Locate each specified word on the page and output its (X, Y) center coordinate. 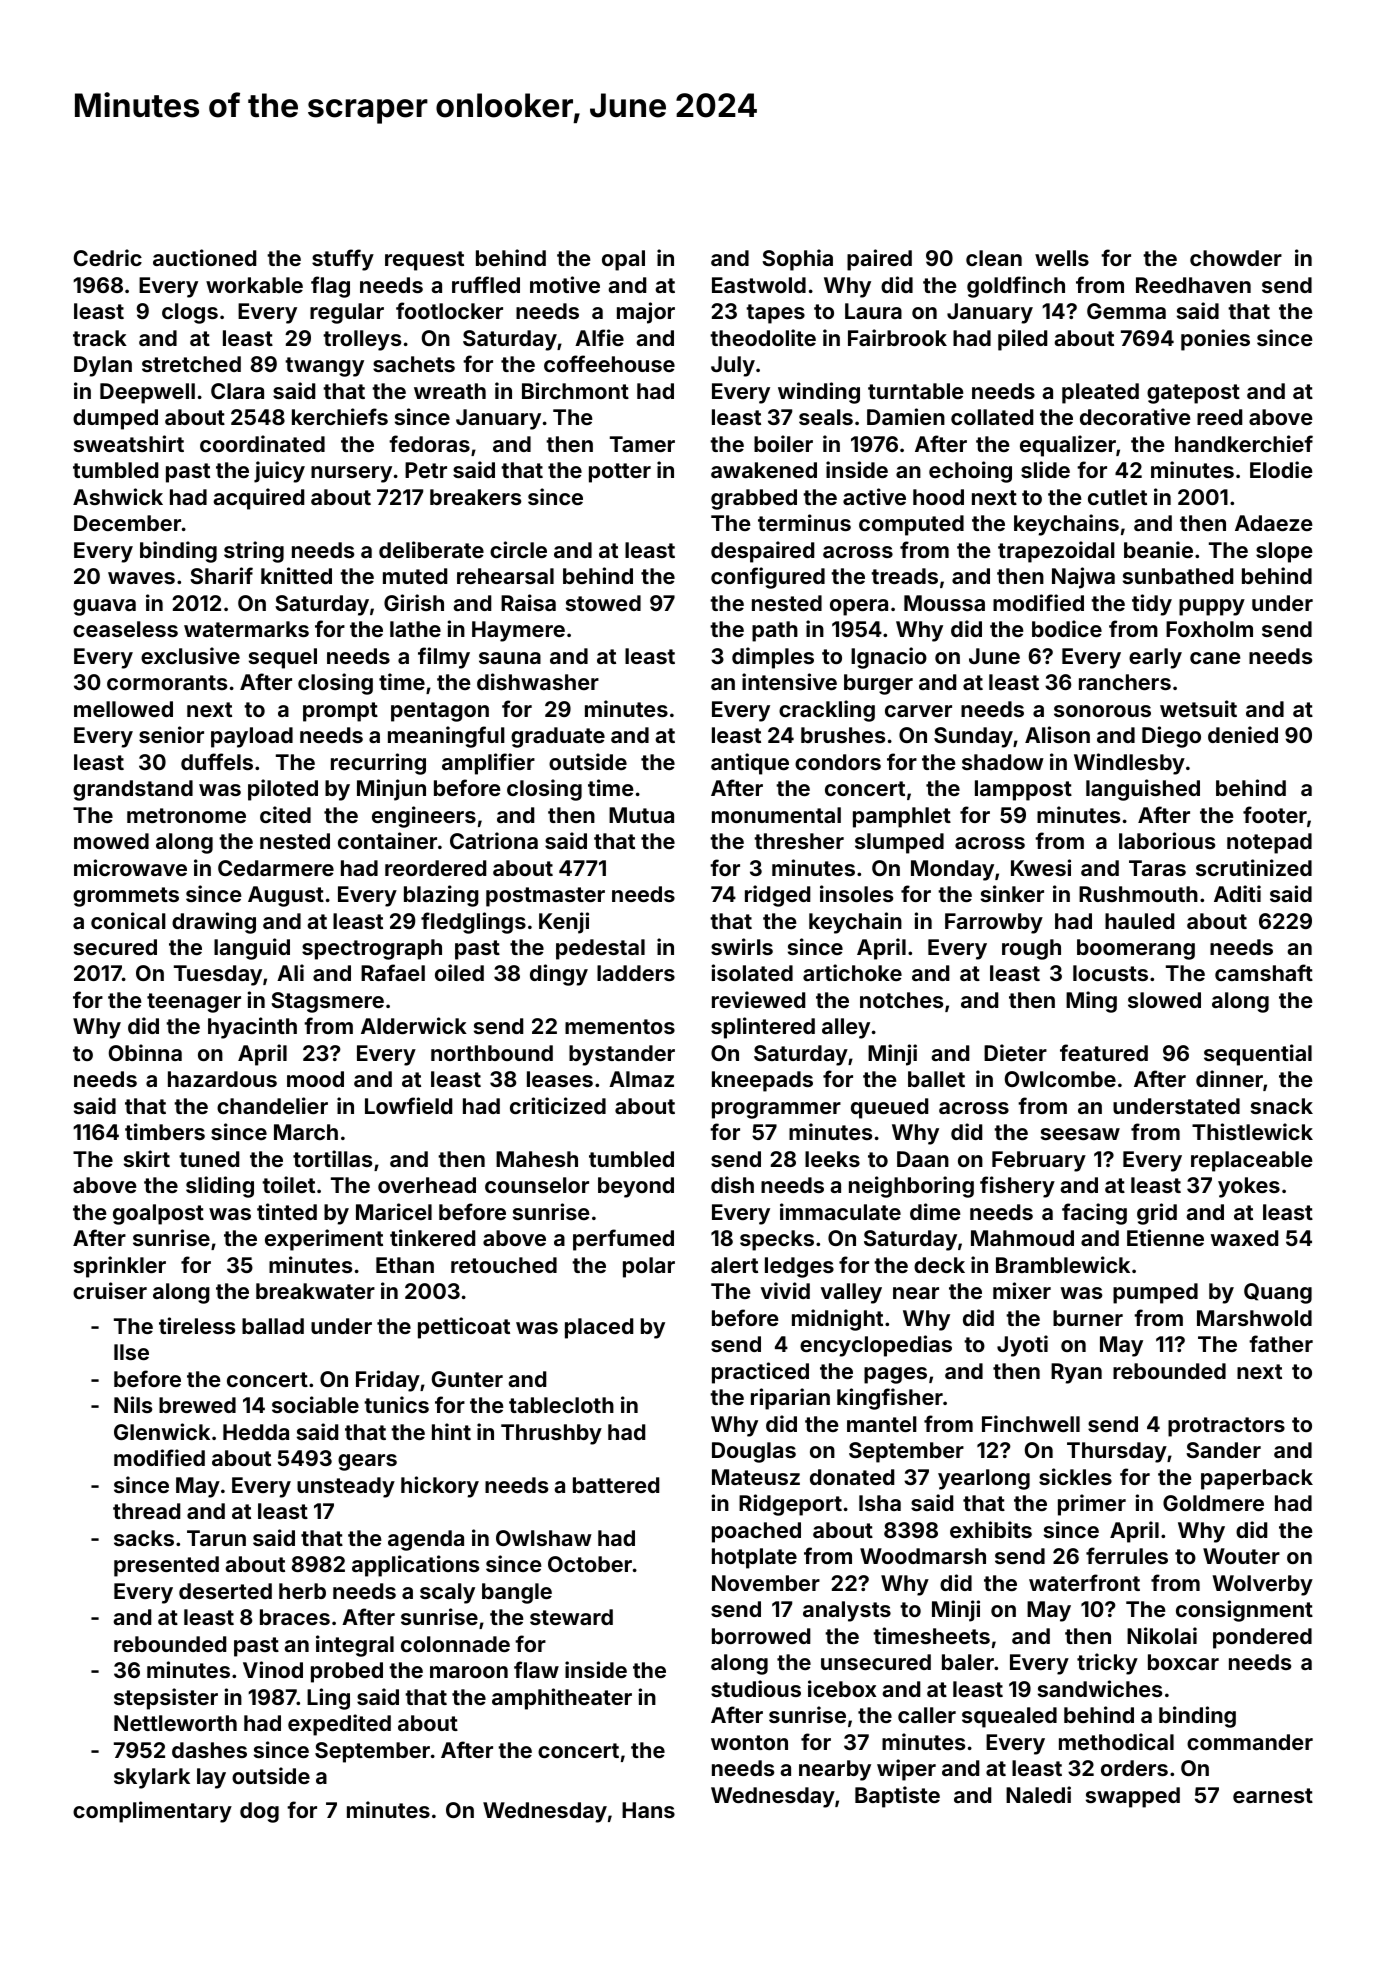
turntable (916, 391)
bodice (1067, 628)
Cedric (108, 257)
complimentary (152, 1812)
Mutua (641, 815)
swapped (1133, 1797)
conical (128, 920)
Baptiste (897, 1797)
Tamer (642, 444)
